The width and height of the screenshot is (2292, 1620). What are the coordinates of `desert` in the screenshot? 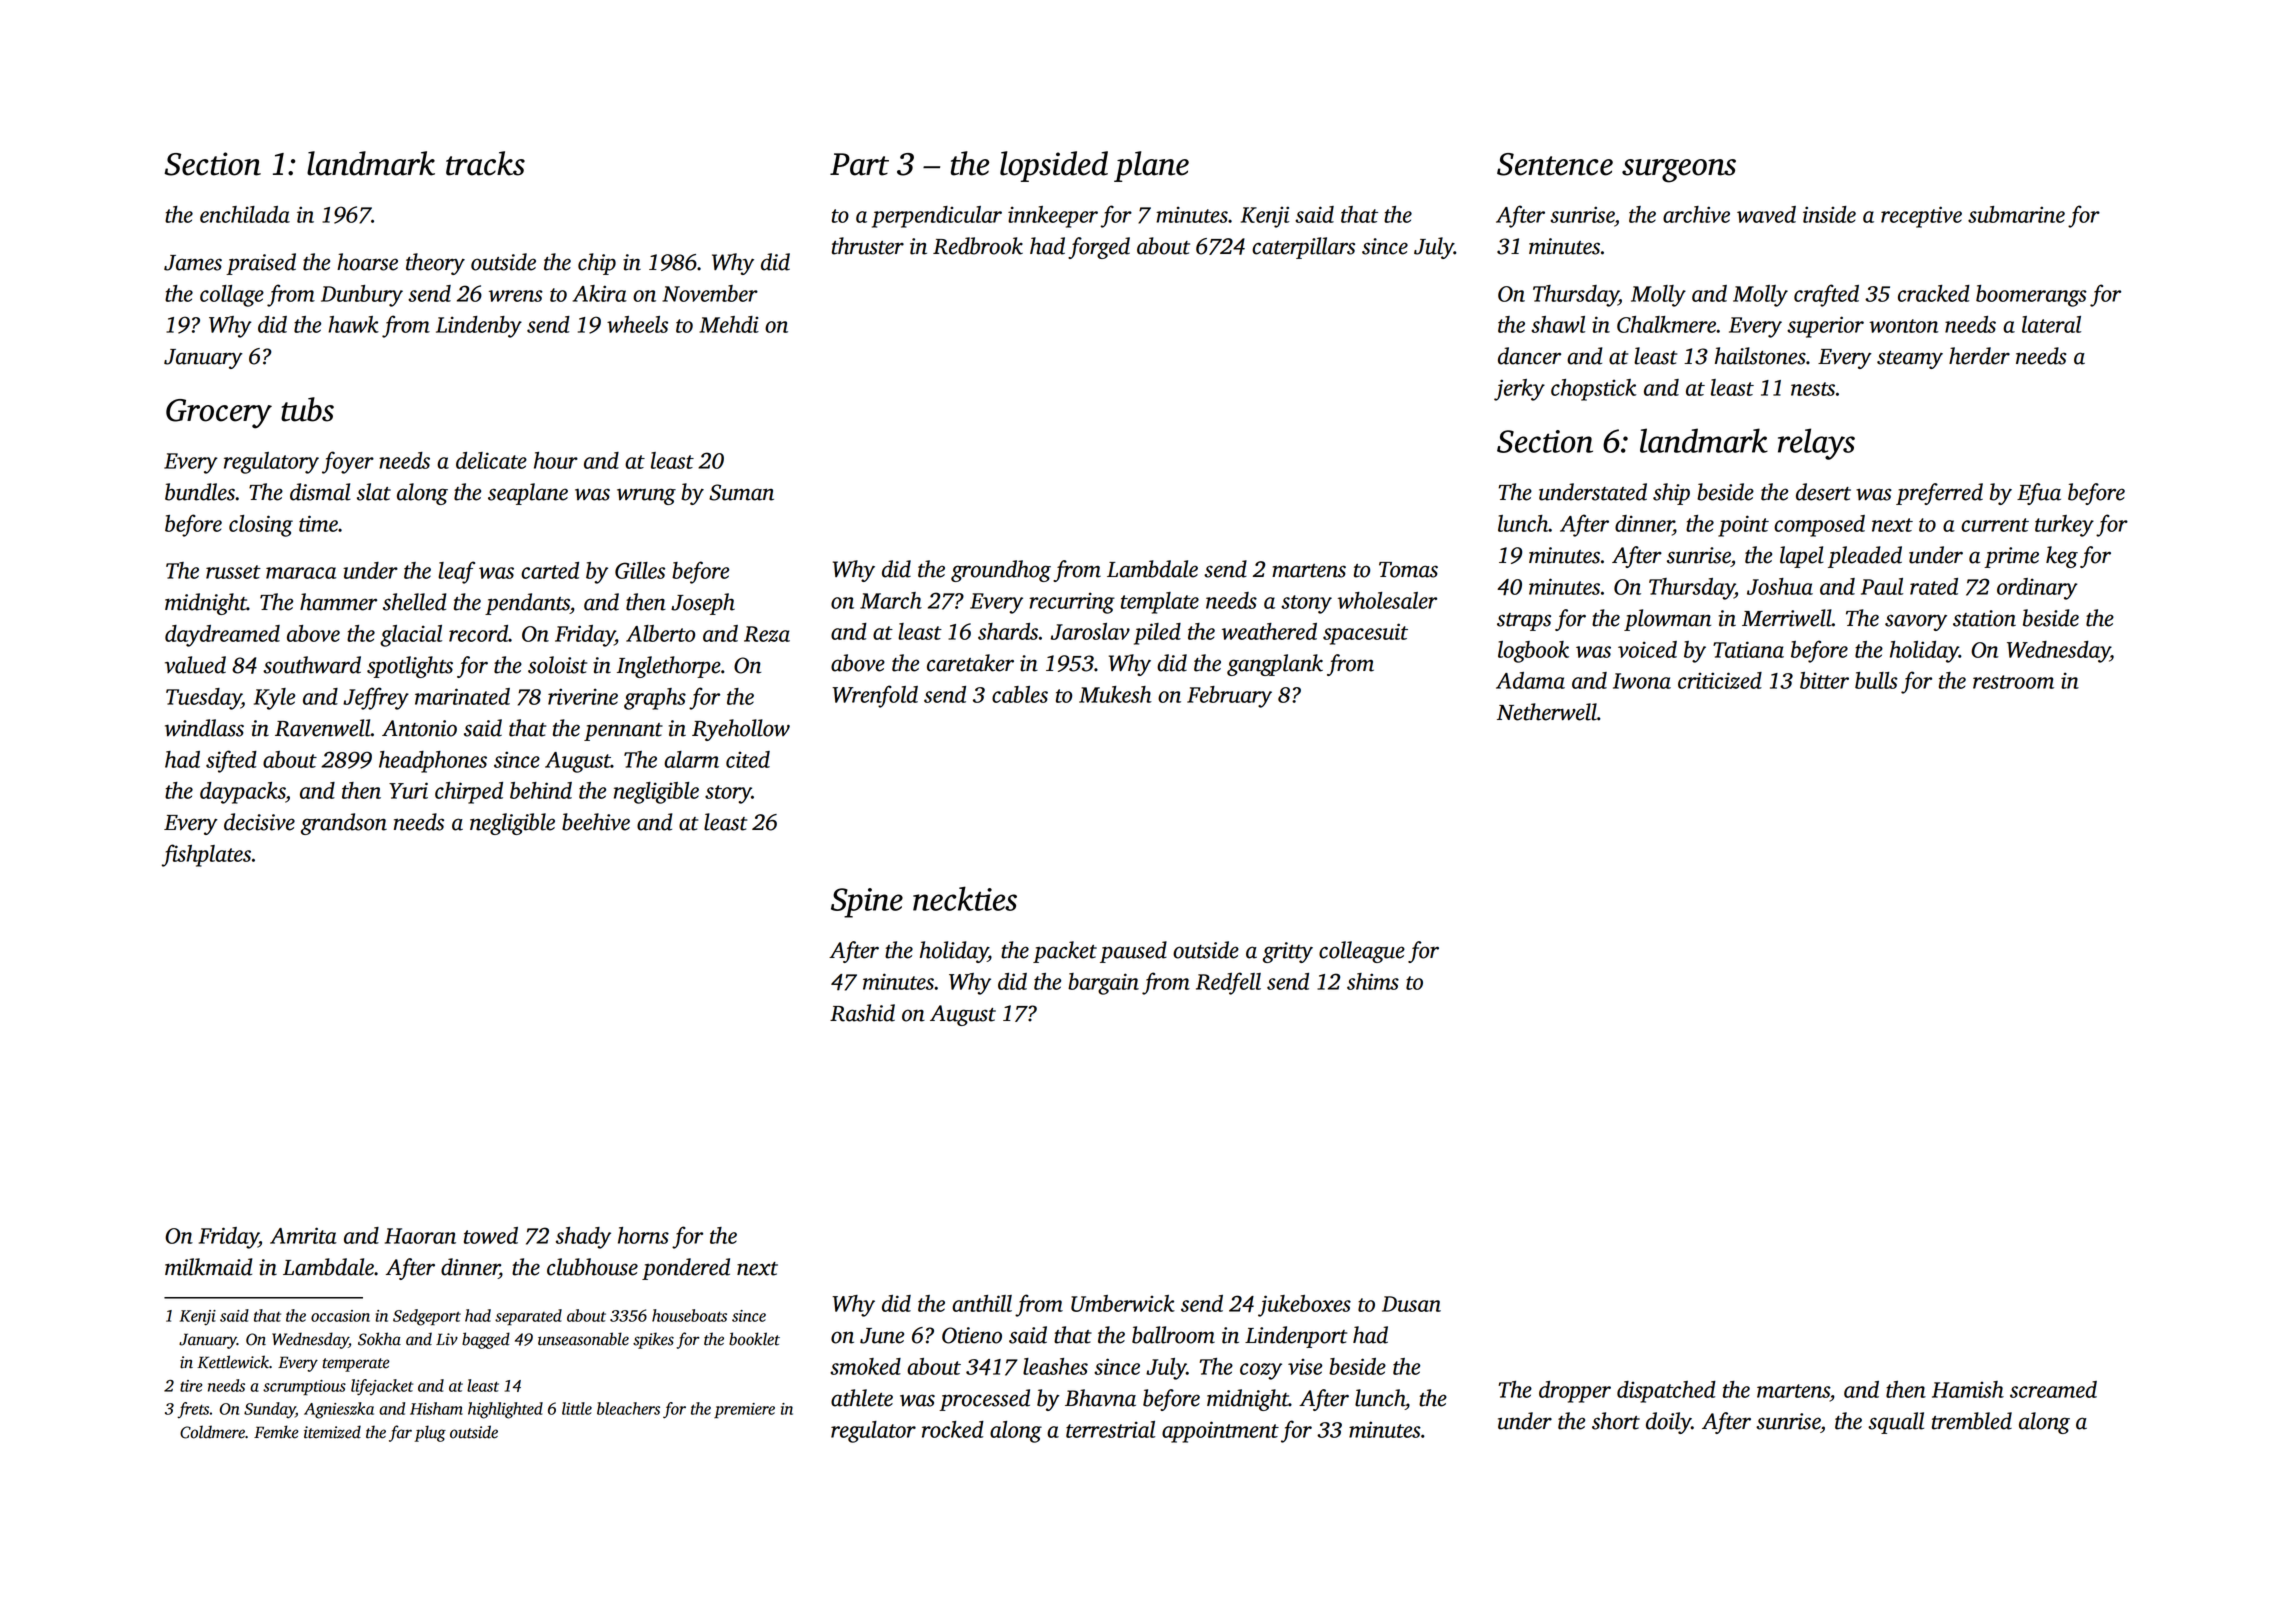 It's located at (1823, 492).
